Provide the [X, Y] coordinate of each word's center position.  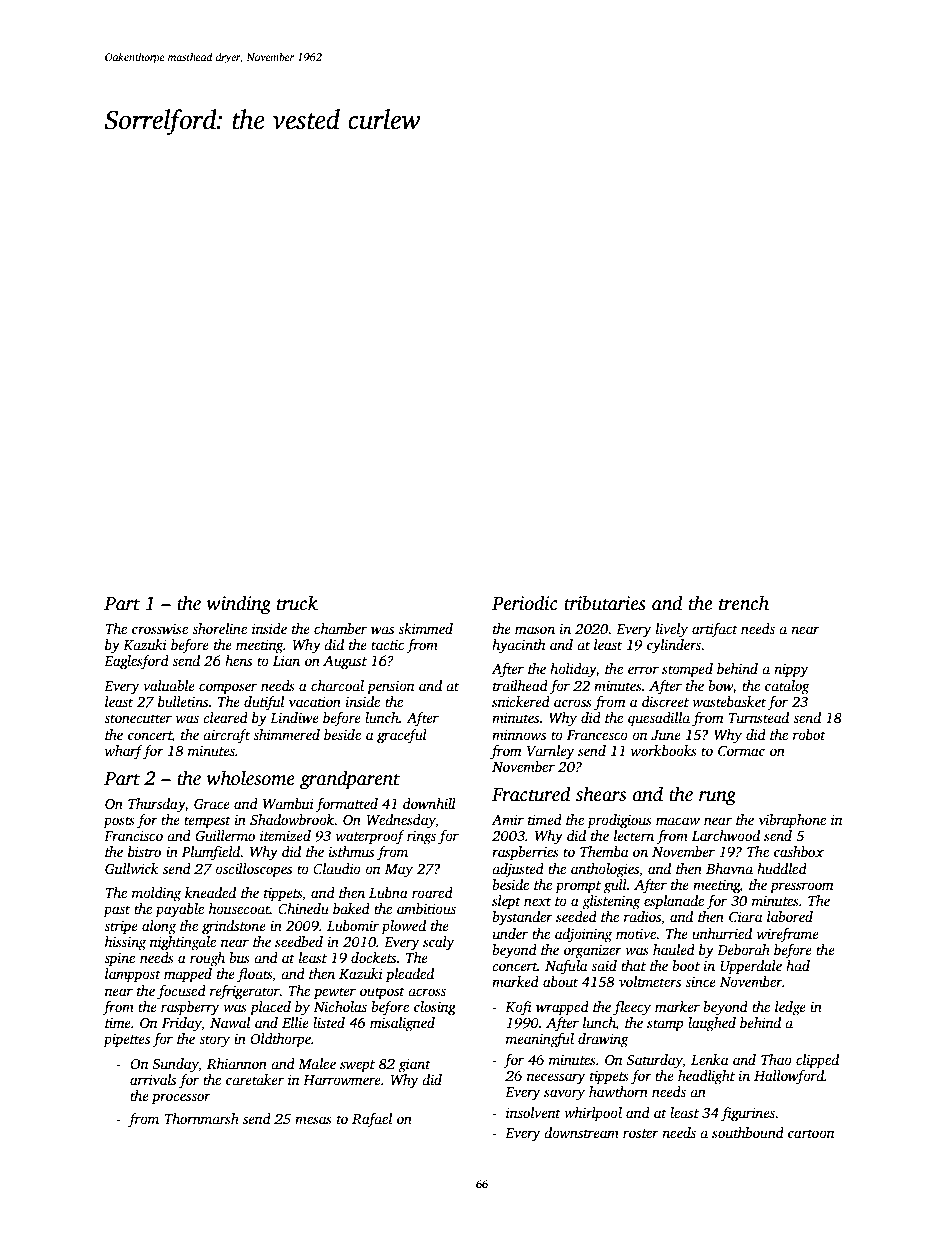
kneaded [210, 892]
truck [297, 603]
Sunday [175, 1065]
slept [506, 902]
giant [415, 1065]
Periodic [525, 603]
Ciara [745, 916]
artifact [715, 630]
